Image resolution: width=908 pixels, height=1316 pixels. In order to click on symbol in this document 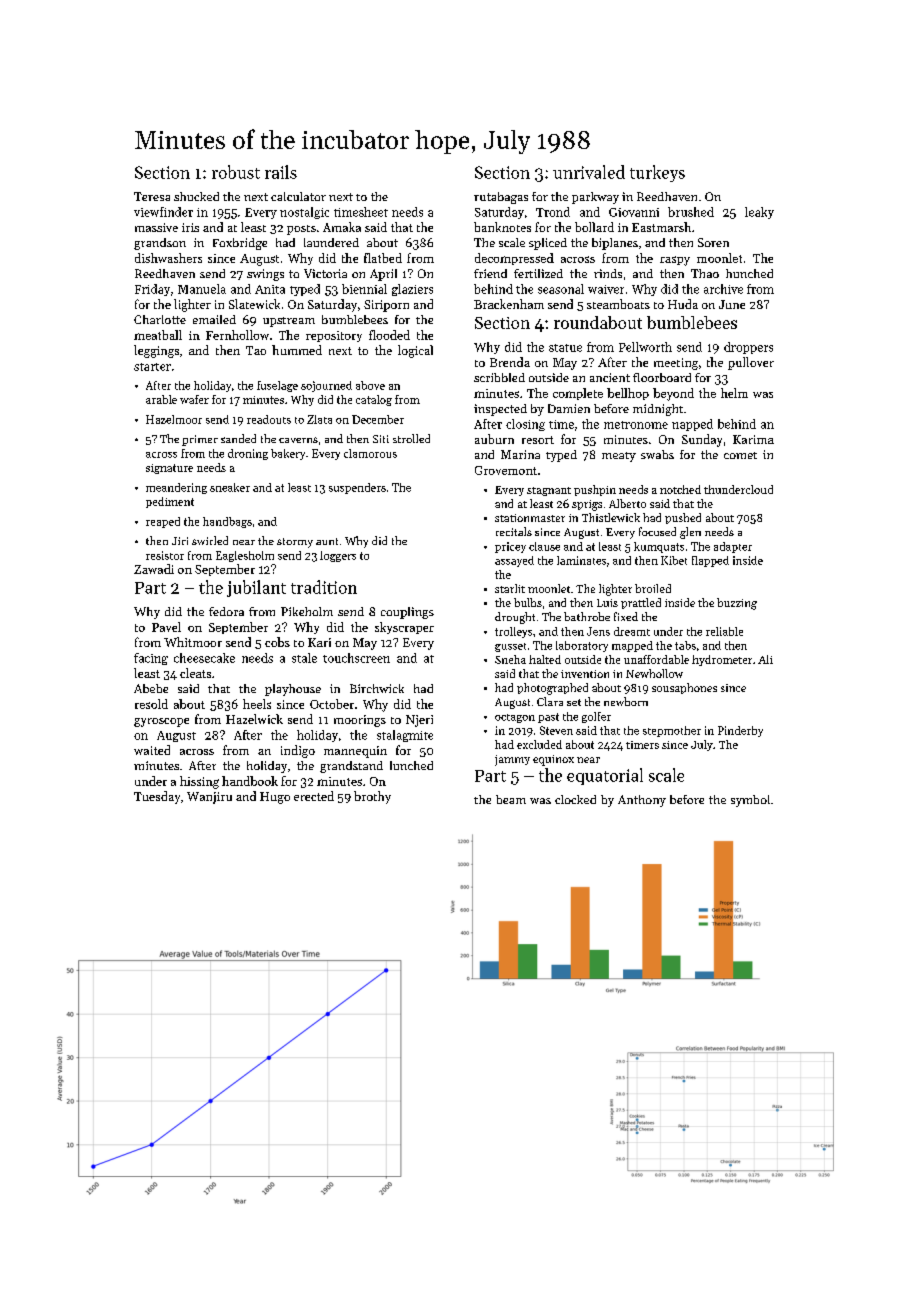, I will do `click(750, 801)`.
